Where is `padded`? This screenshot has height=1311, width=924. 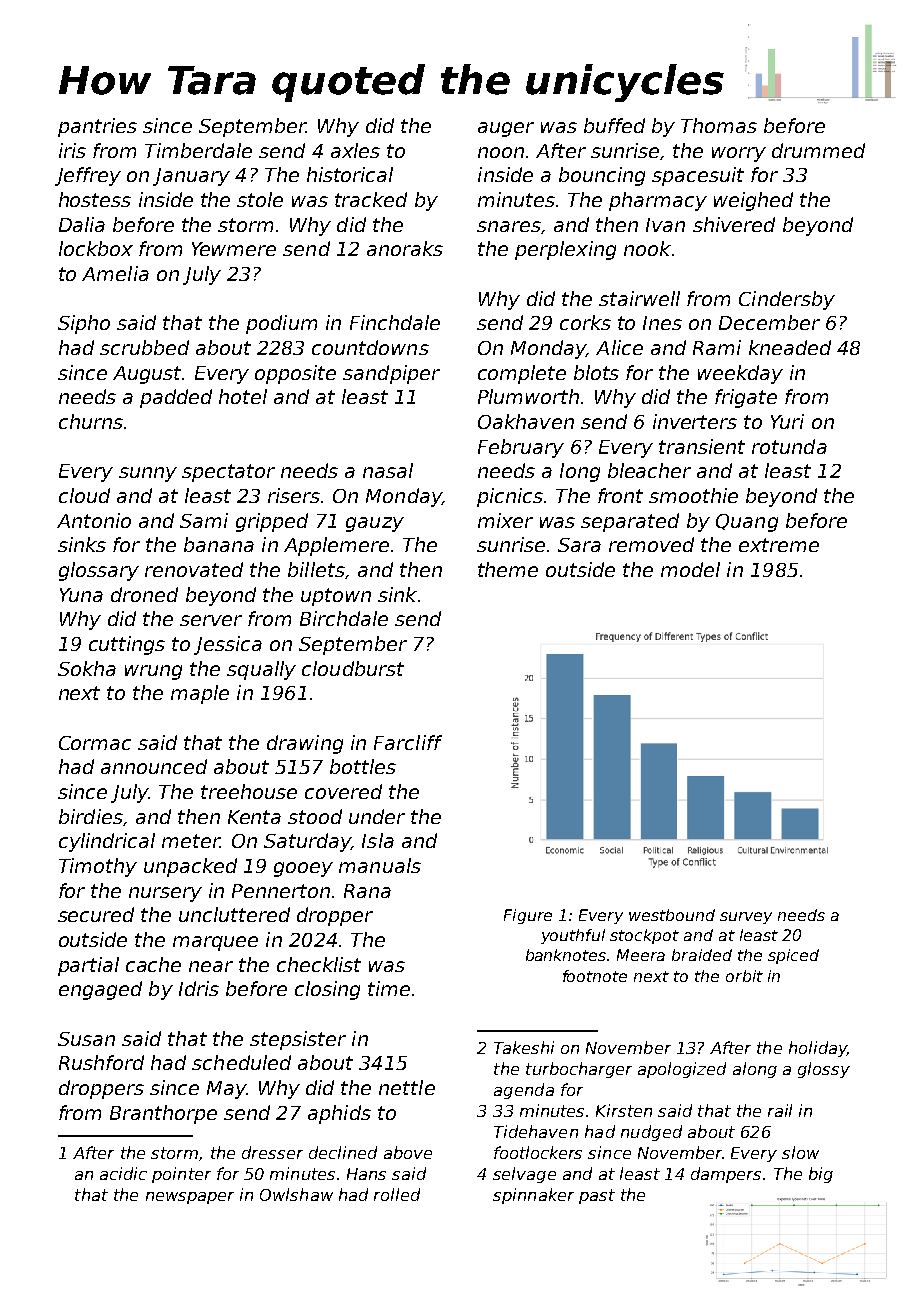
padded is located at coordinates (176, 398).
